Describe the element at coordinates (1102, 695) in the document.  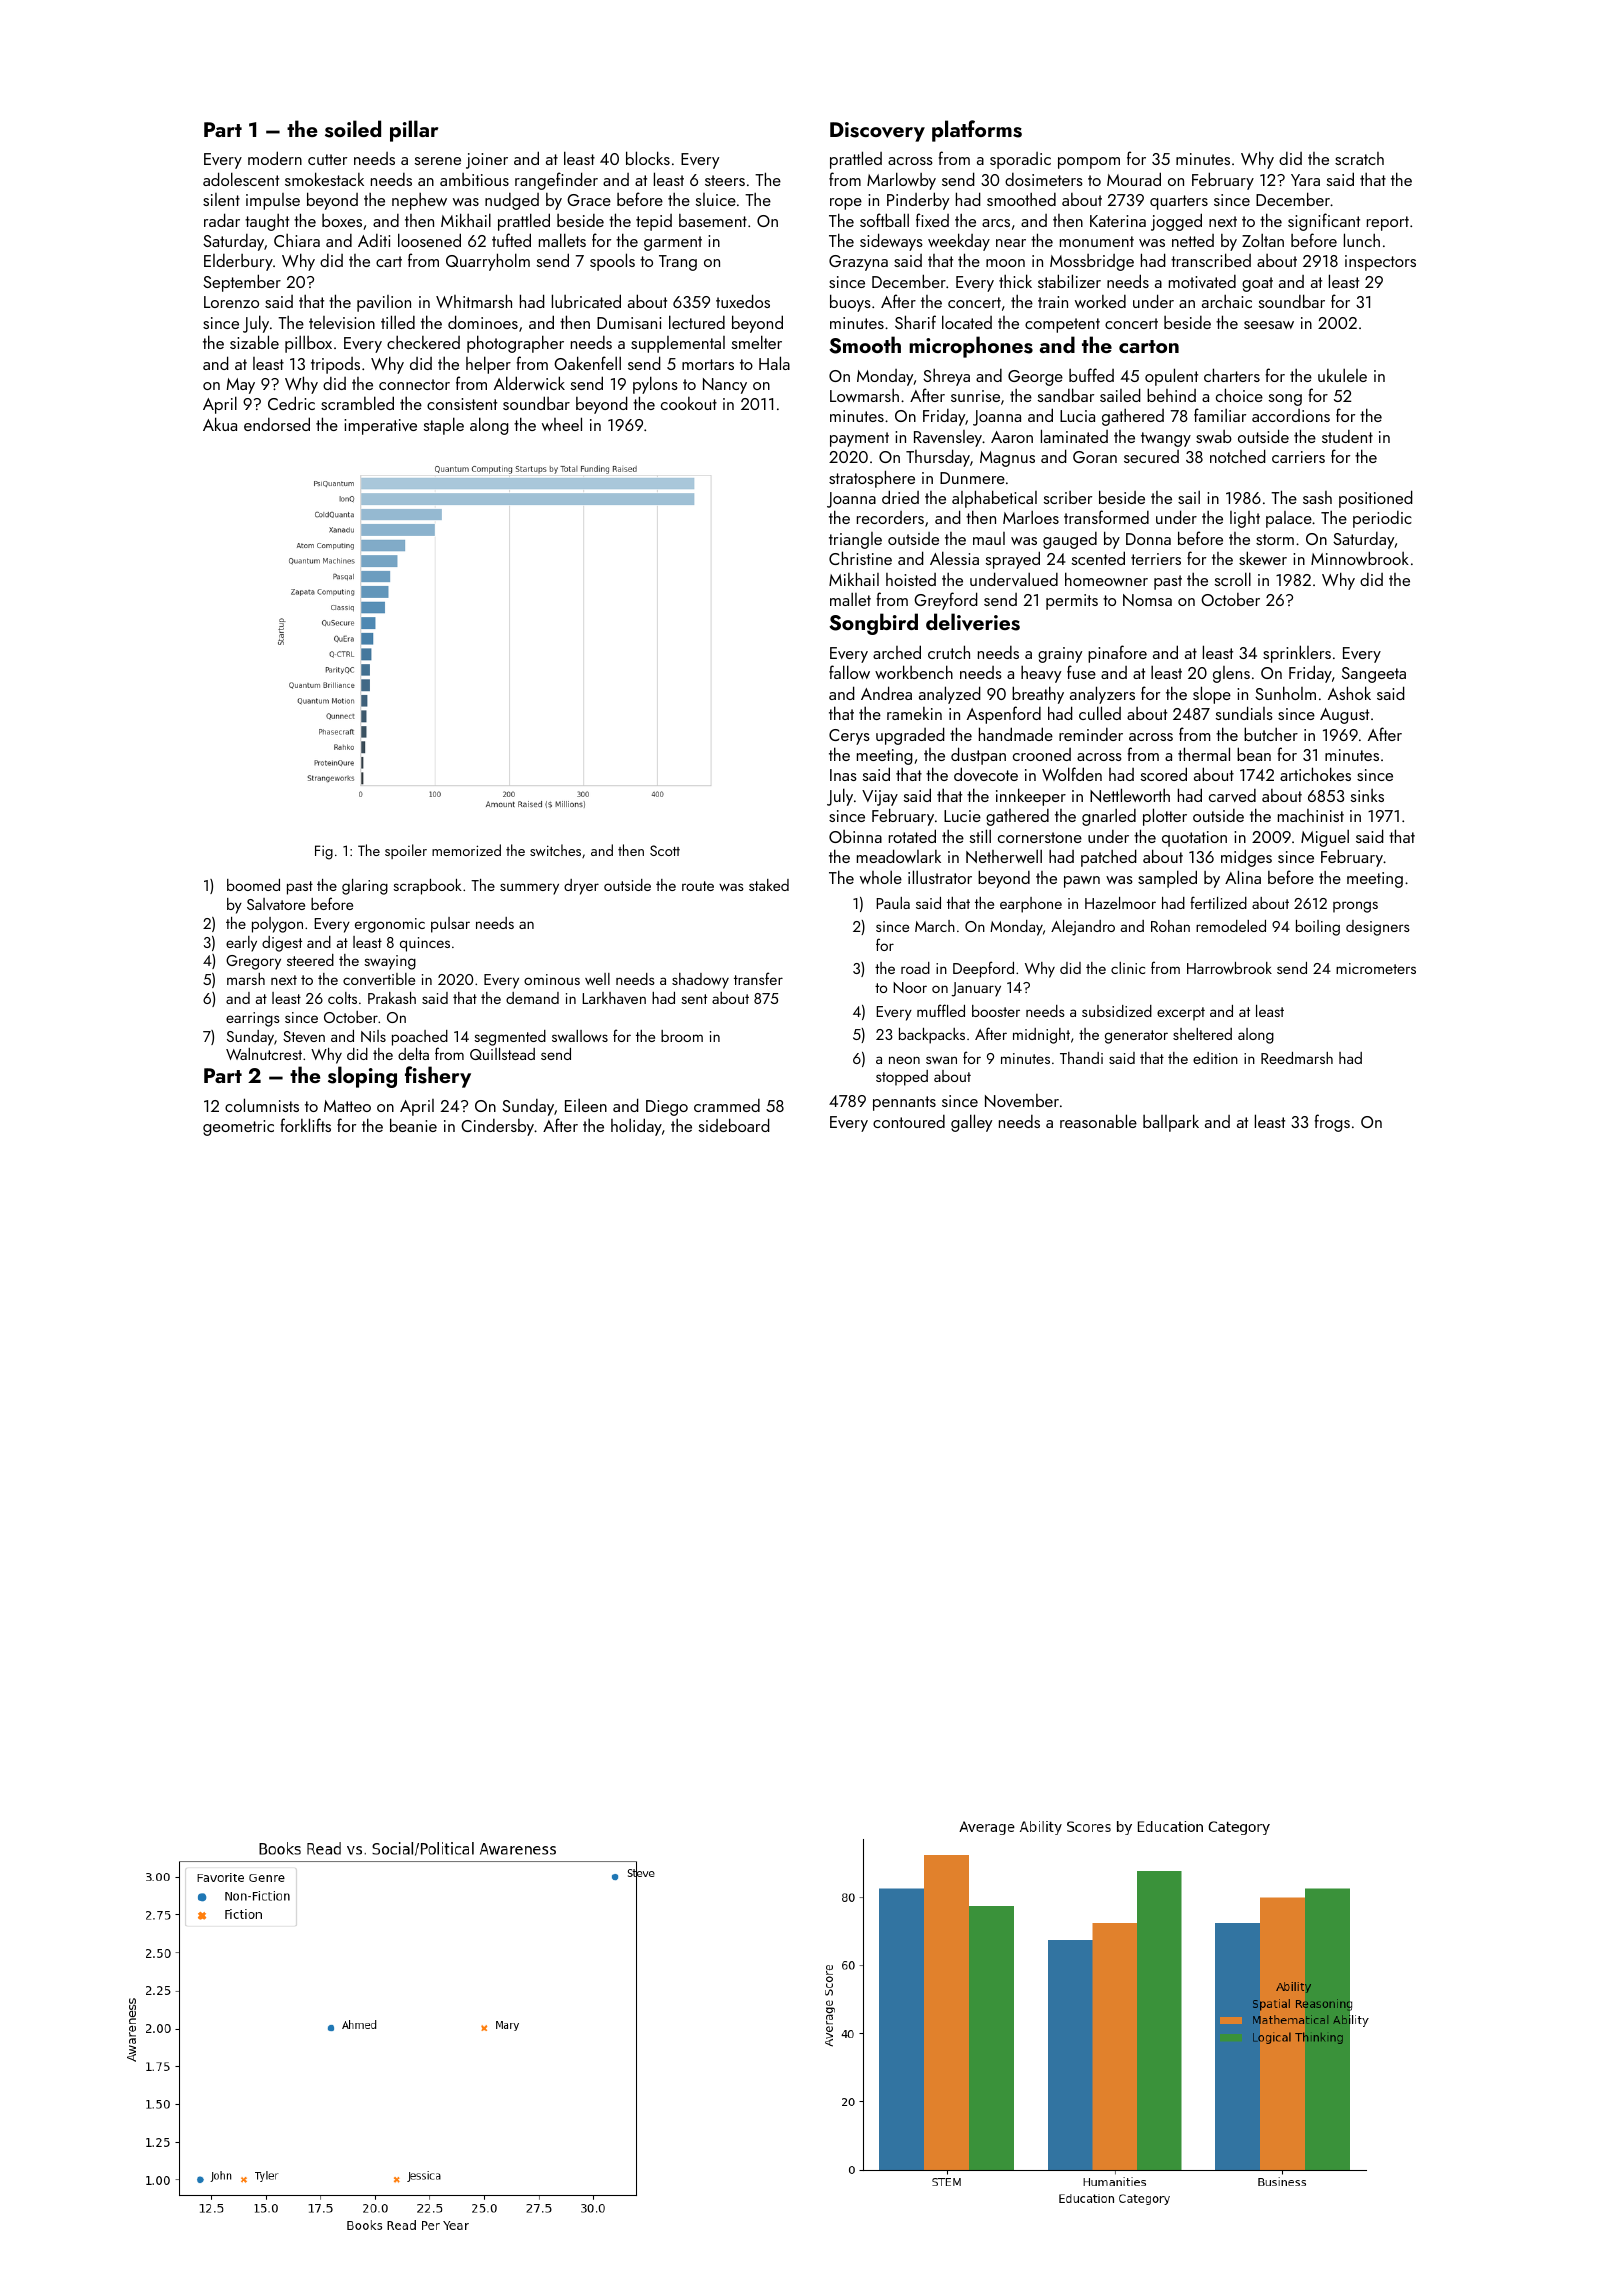
I see `analyzers` at that location.
